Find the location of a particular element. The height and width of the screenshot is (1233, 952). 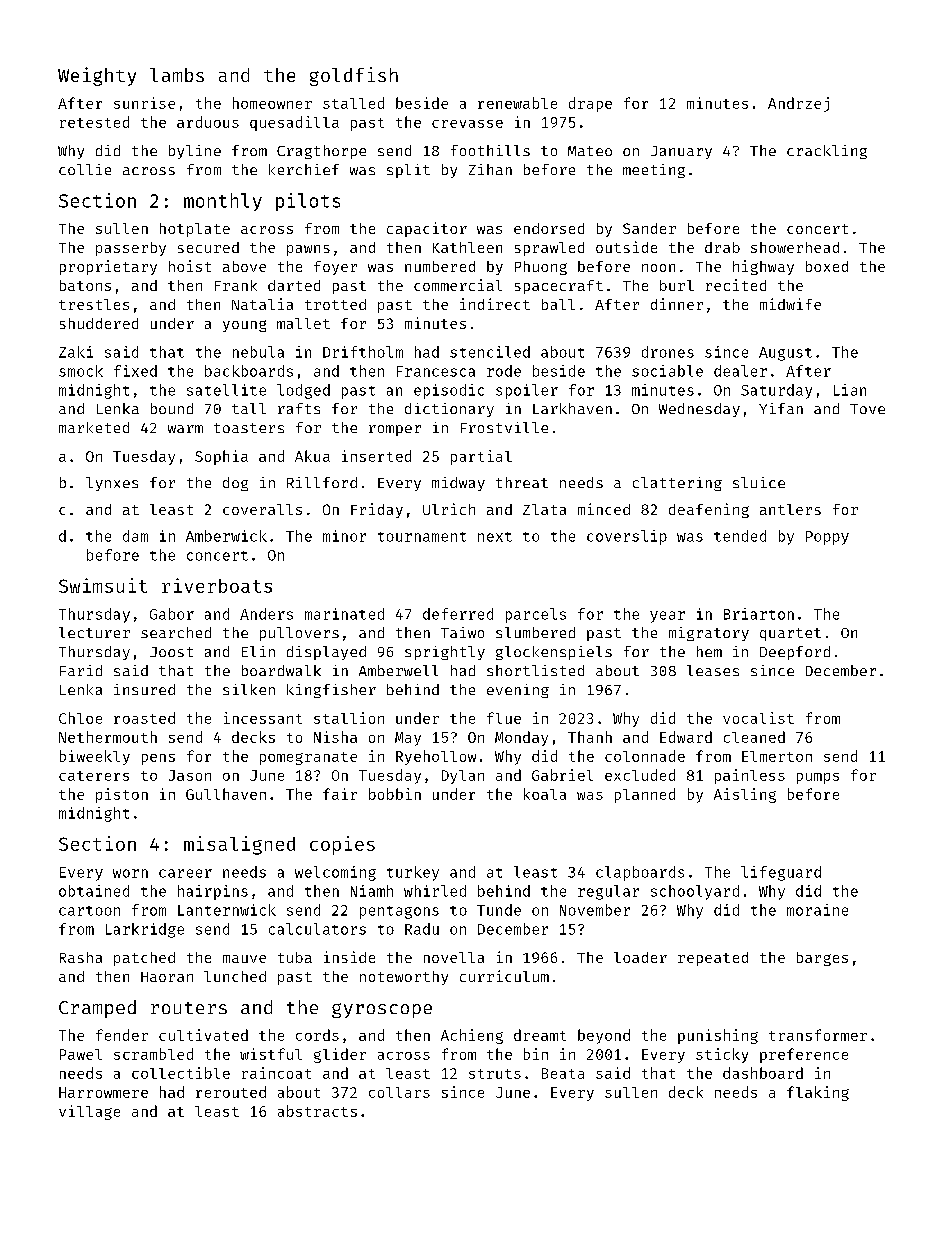

Elmerton is located at coordinates (777, 756).
